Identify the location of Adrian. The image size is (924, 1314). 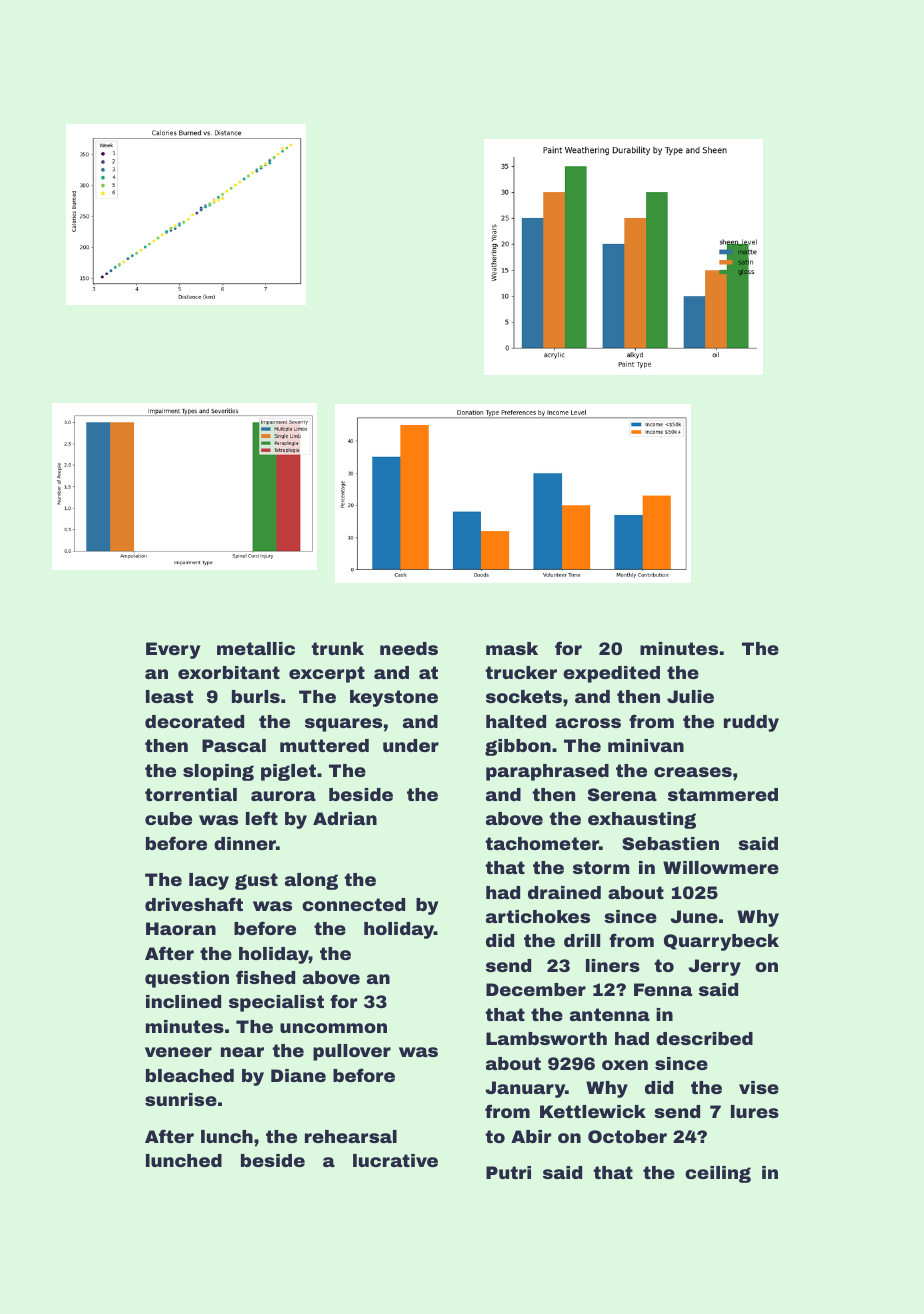
(345, 818).
